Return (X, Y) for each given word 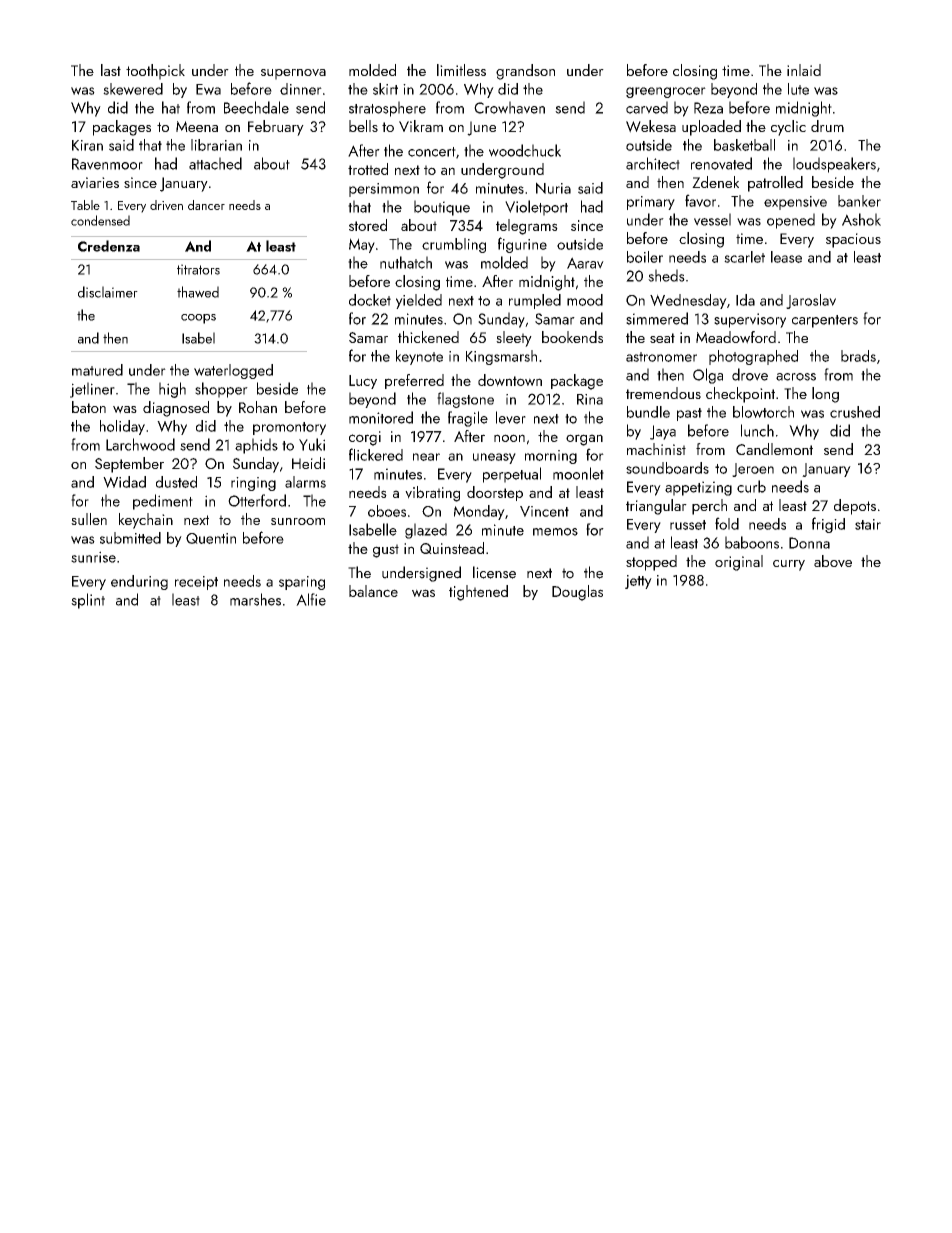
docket (370, 300)
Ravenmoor (107, 164)
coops (198, 319)
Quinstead (452, 548)
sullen (89, 519)
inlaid (804, 70)
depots (855, 507)
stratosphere (387, 109)
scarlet (744, 257)
